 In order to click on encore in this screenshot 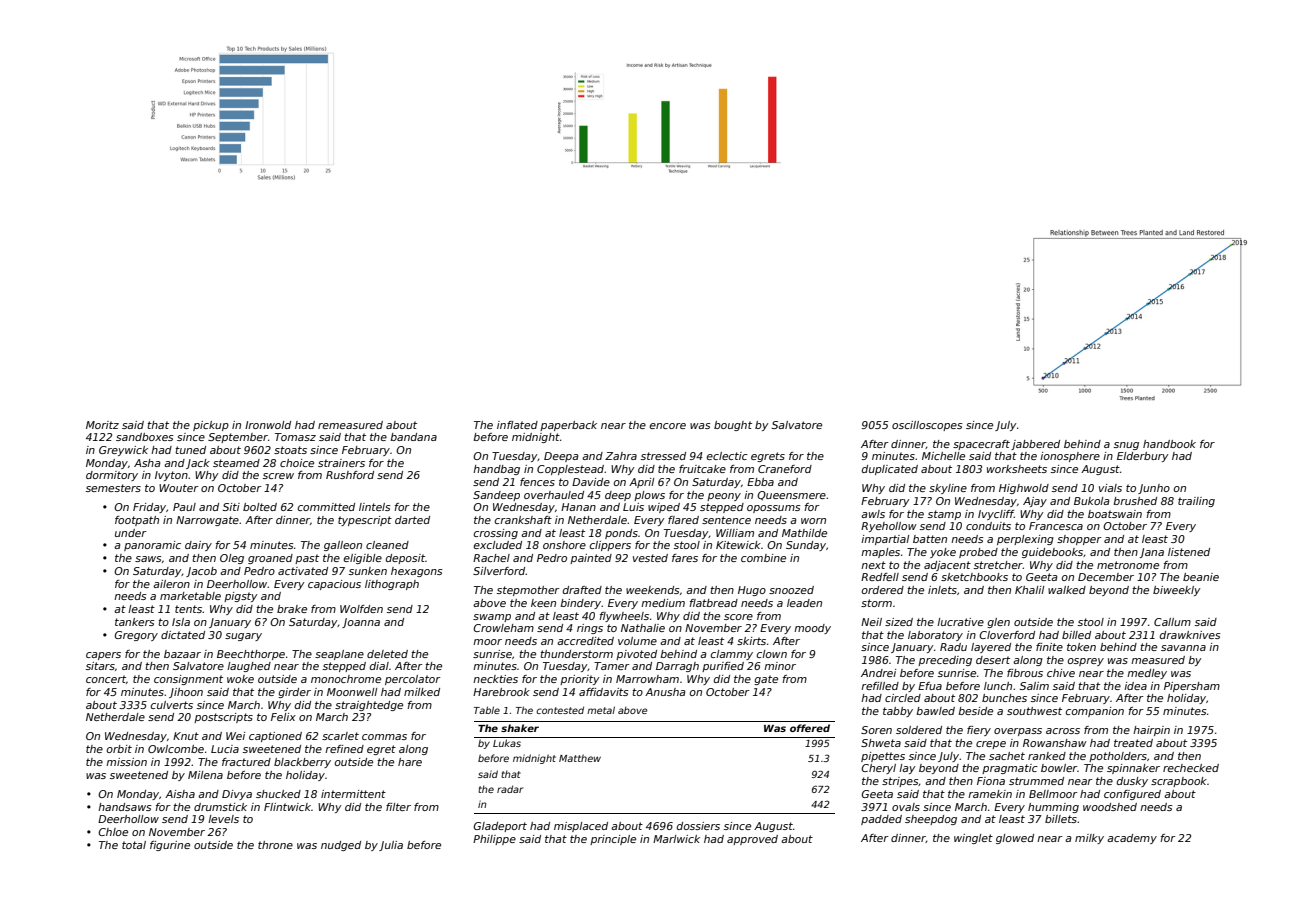, I will do `click(668, 426)`.
